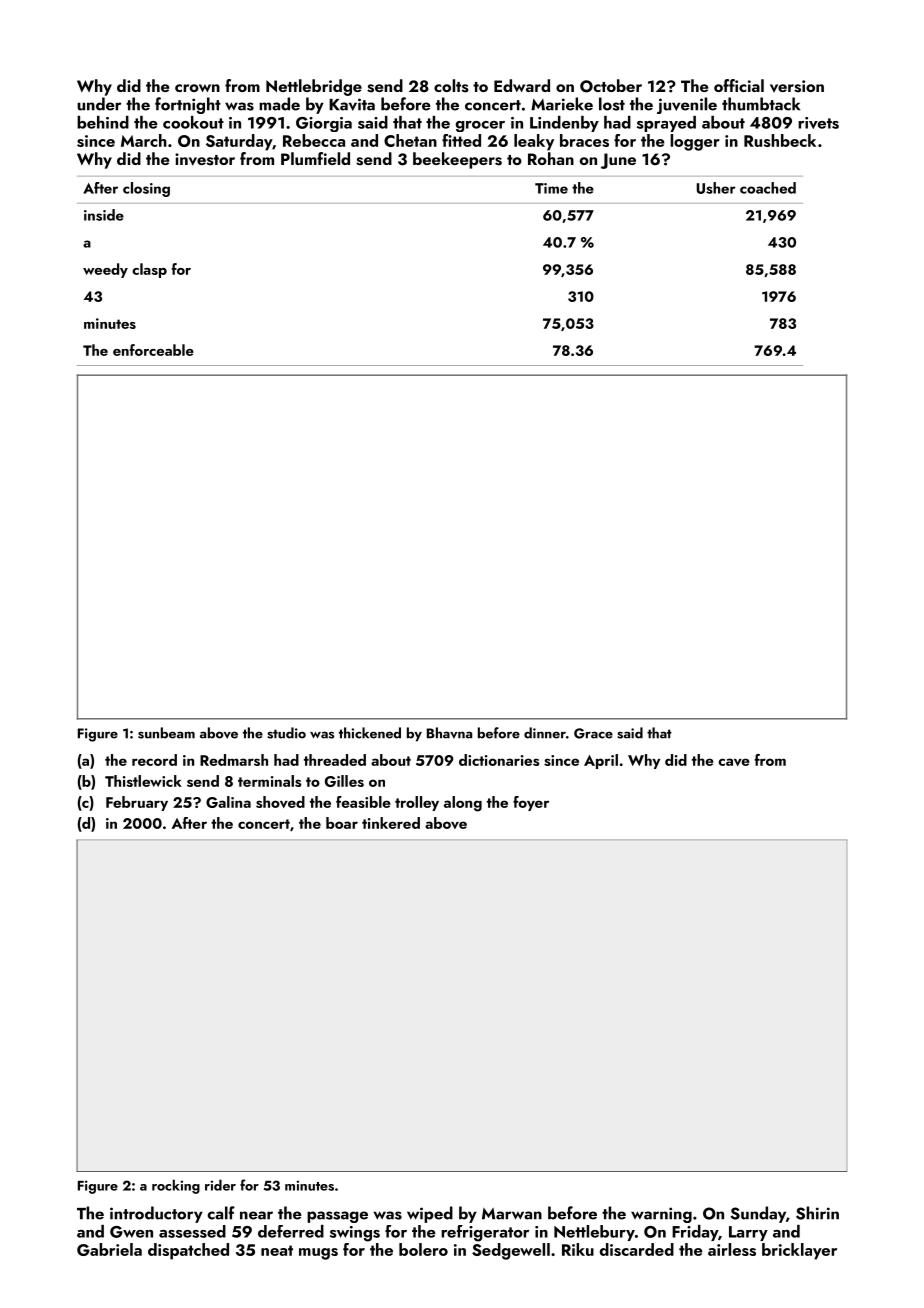 The height and width of the document is (1308, 924). I want to click on sunbeam, so click(166, 733).
